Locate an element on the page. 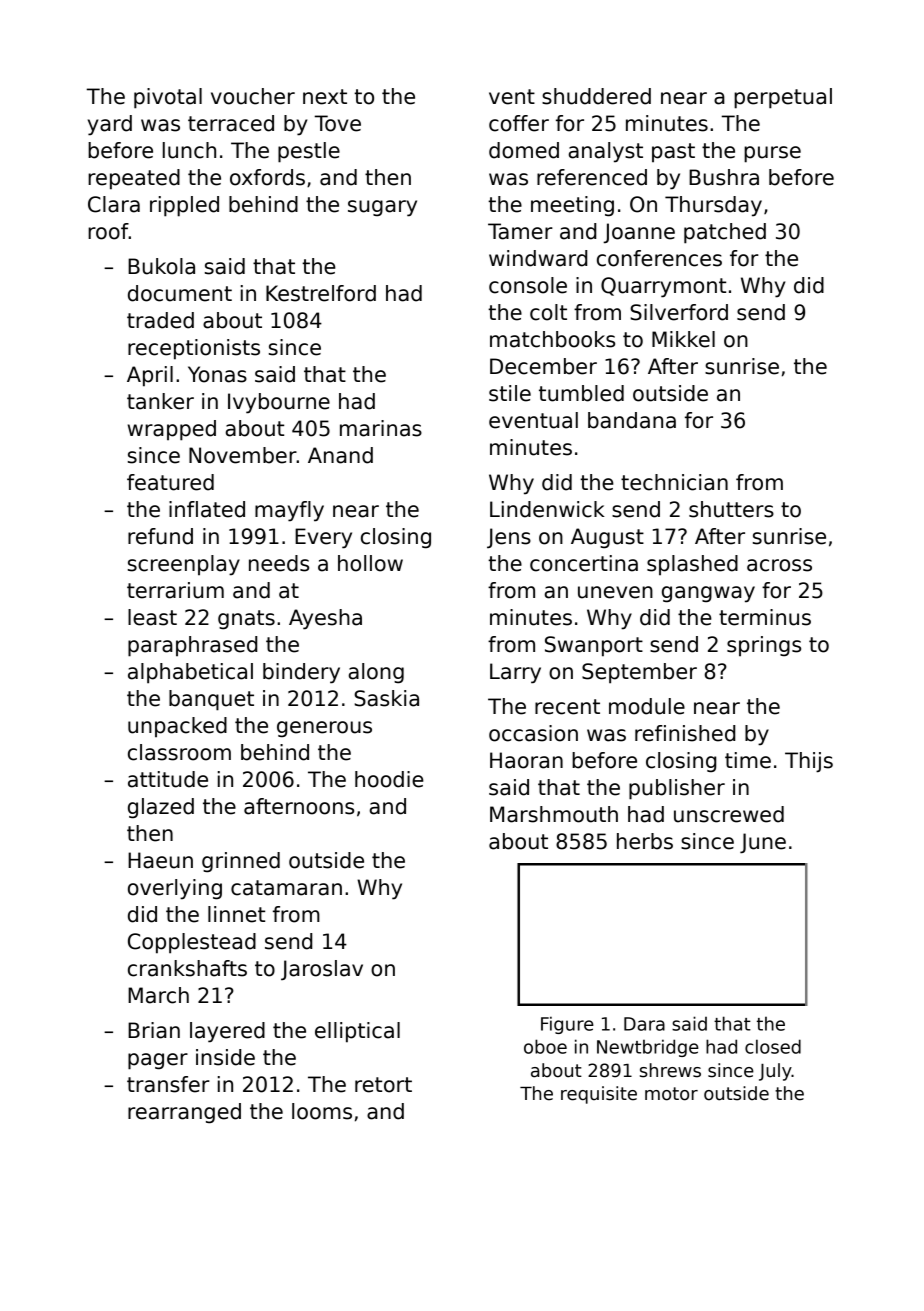  wrapped is located at coordinates (172, 430).
